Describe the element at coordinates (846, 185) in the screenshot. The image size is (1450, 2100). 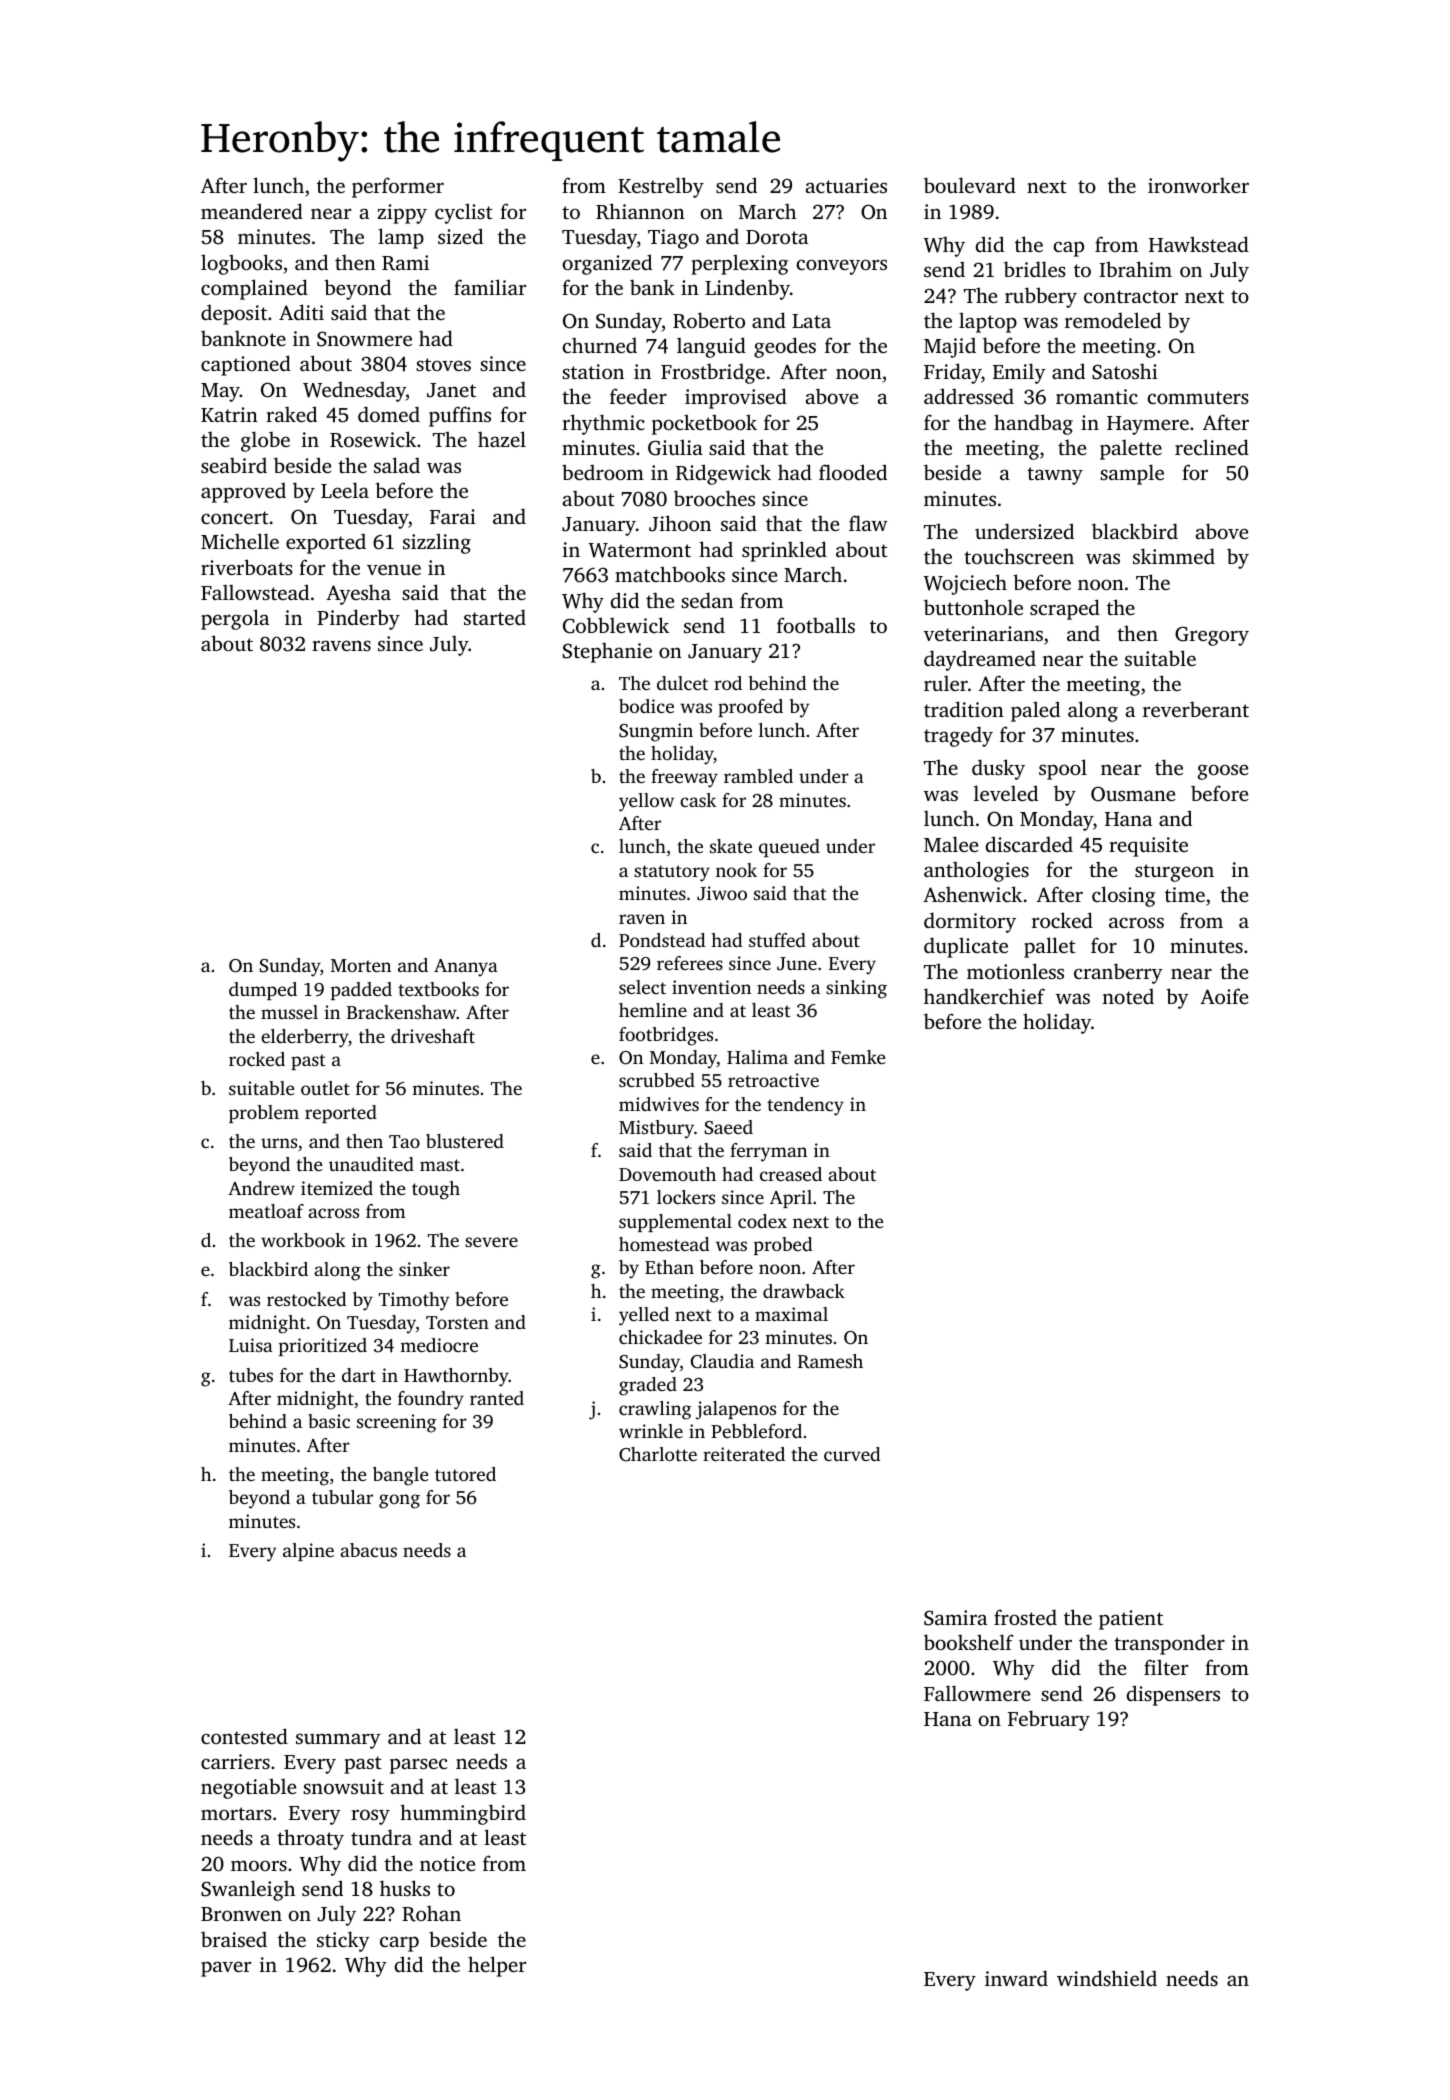
I see `actuaries` at that location.
